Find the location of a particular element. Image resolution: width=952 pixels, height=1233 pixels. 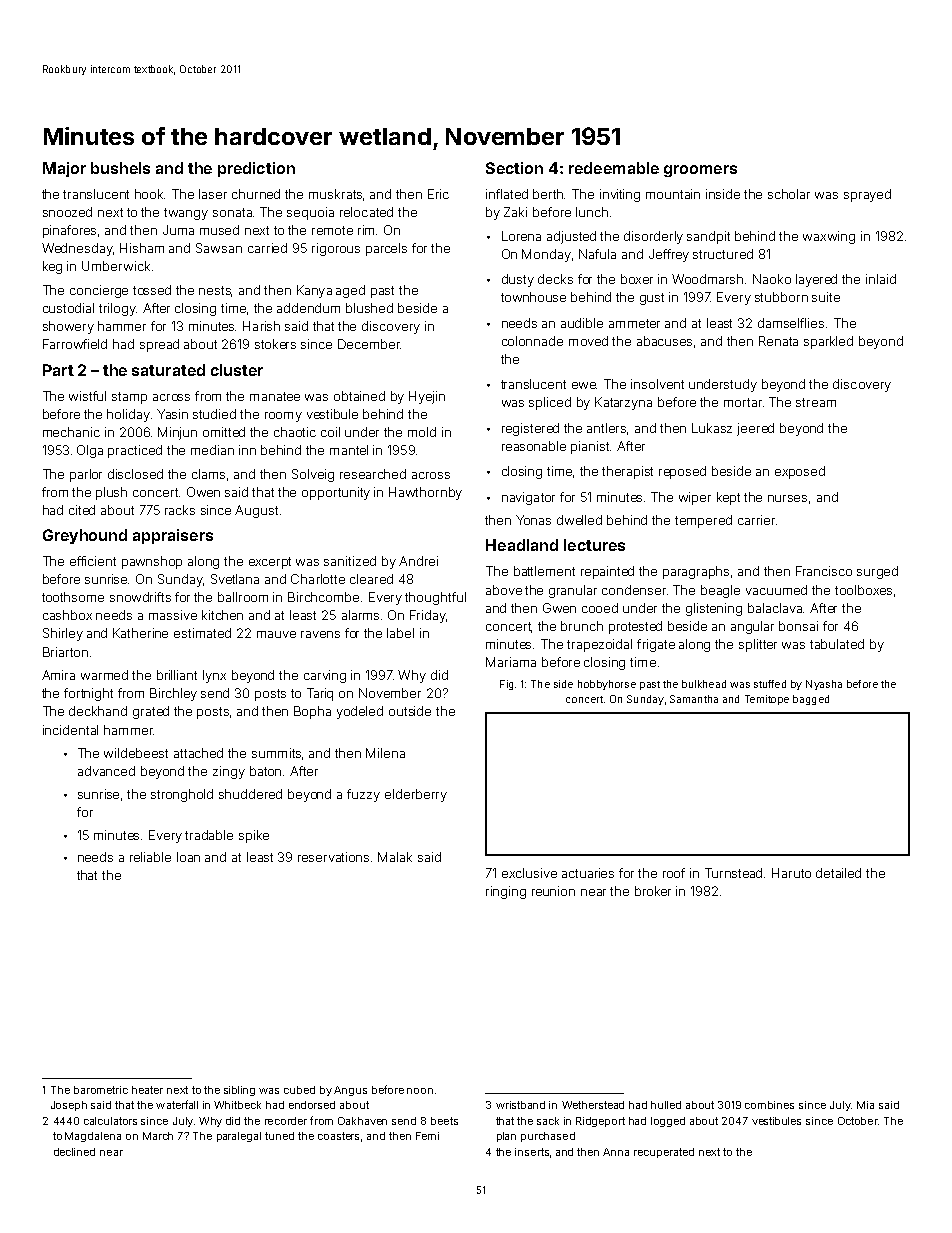

Hyejin is located at coordinates (427, 397).
